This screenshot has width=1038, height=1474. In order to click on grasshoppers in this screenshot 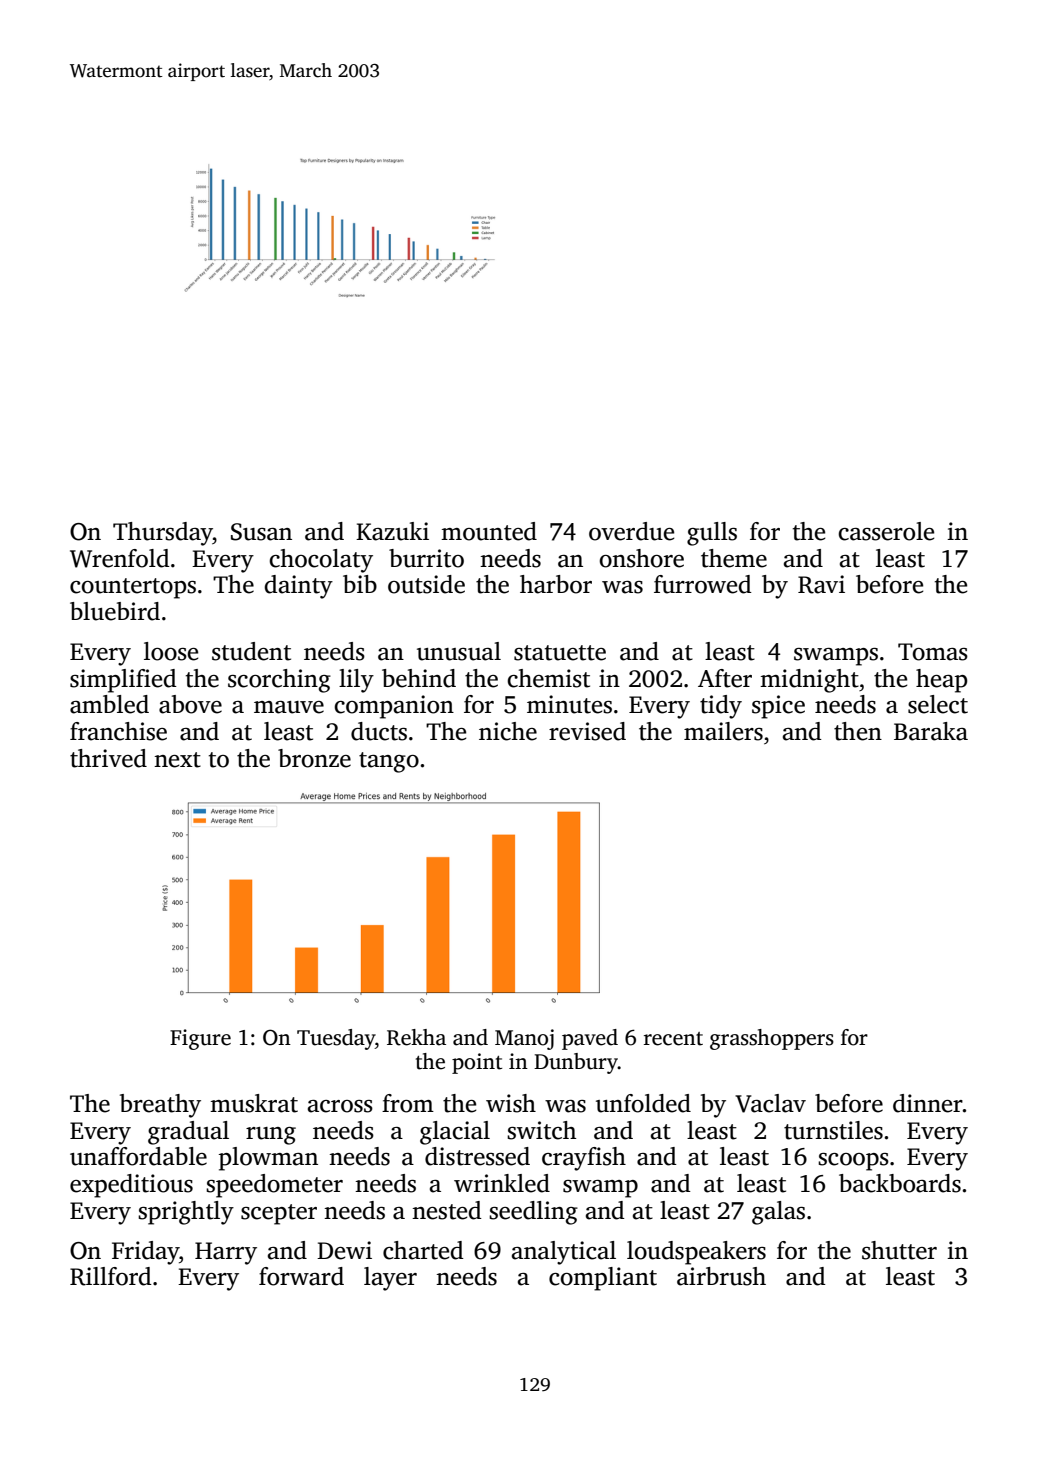, I will do `click(772, 1039)`.
